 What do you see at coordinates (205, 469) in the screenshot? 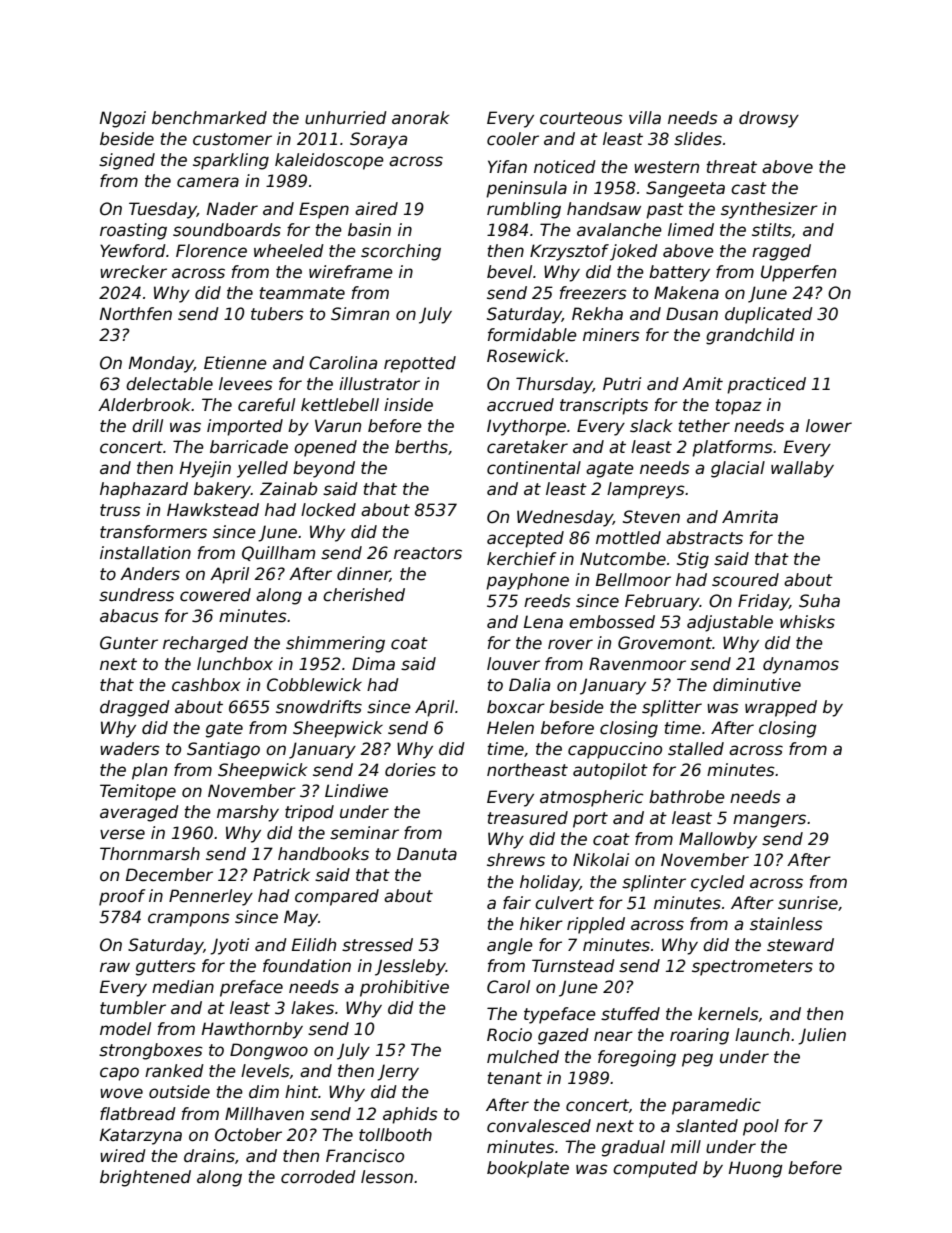
I see `Hyejin` at bounding box center [205, 469].
